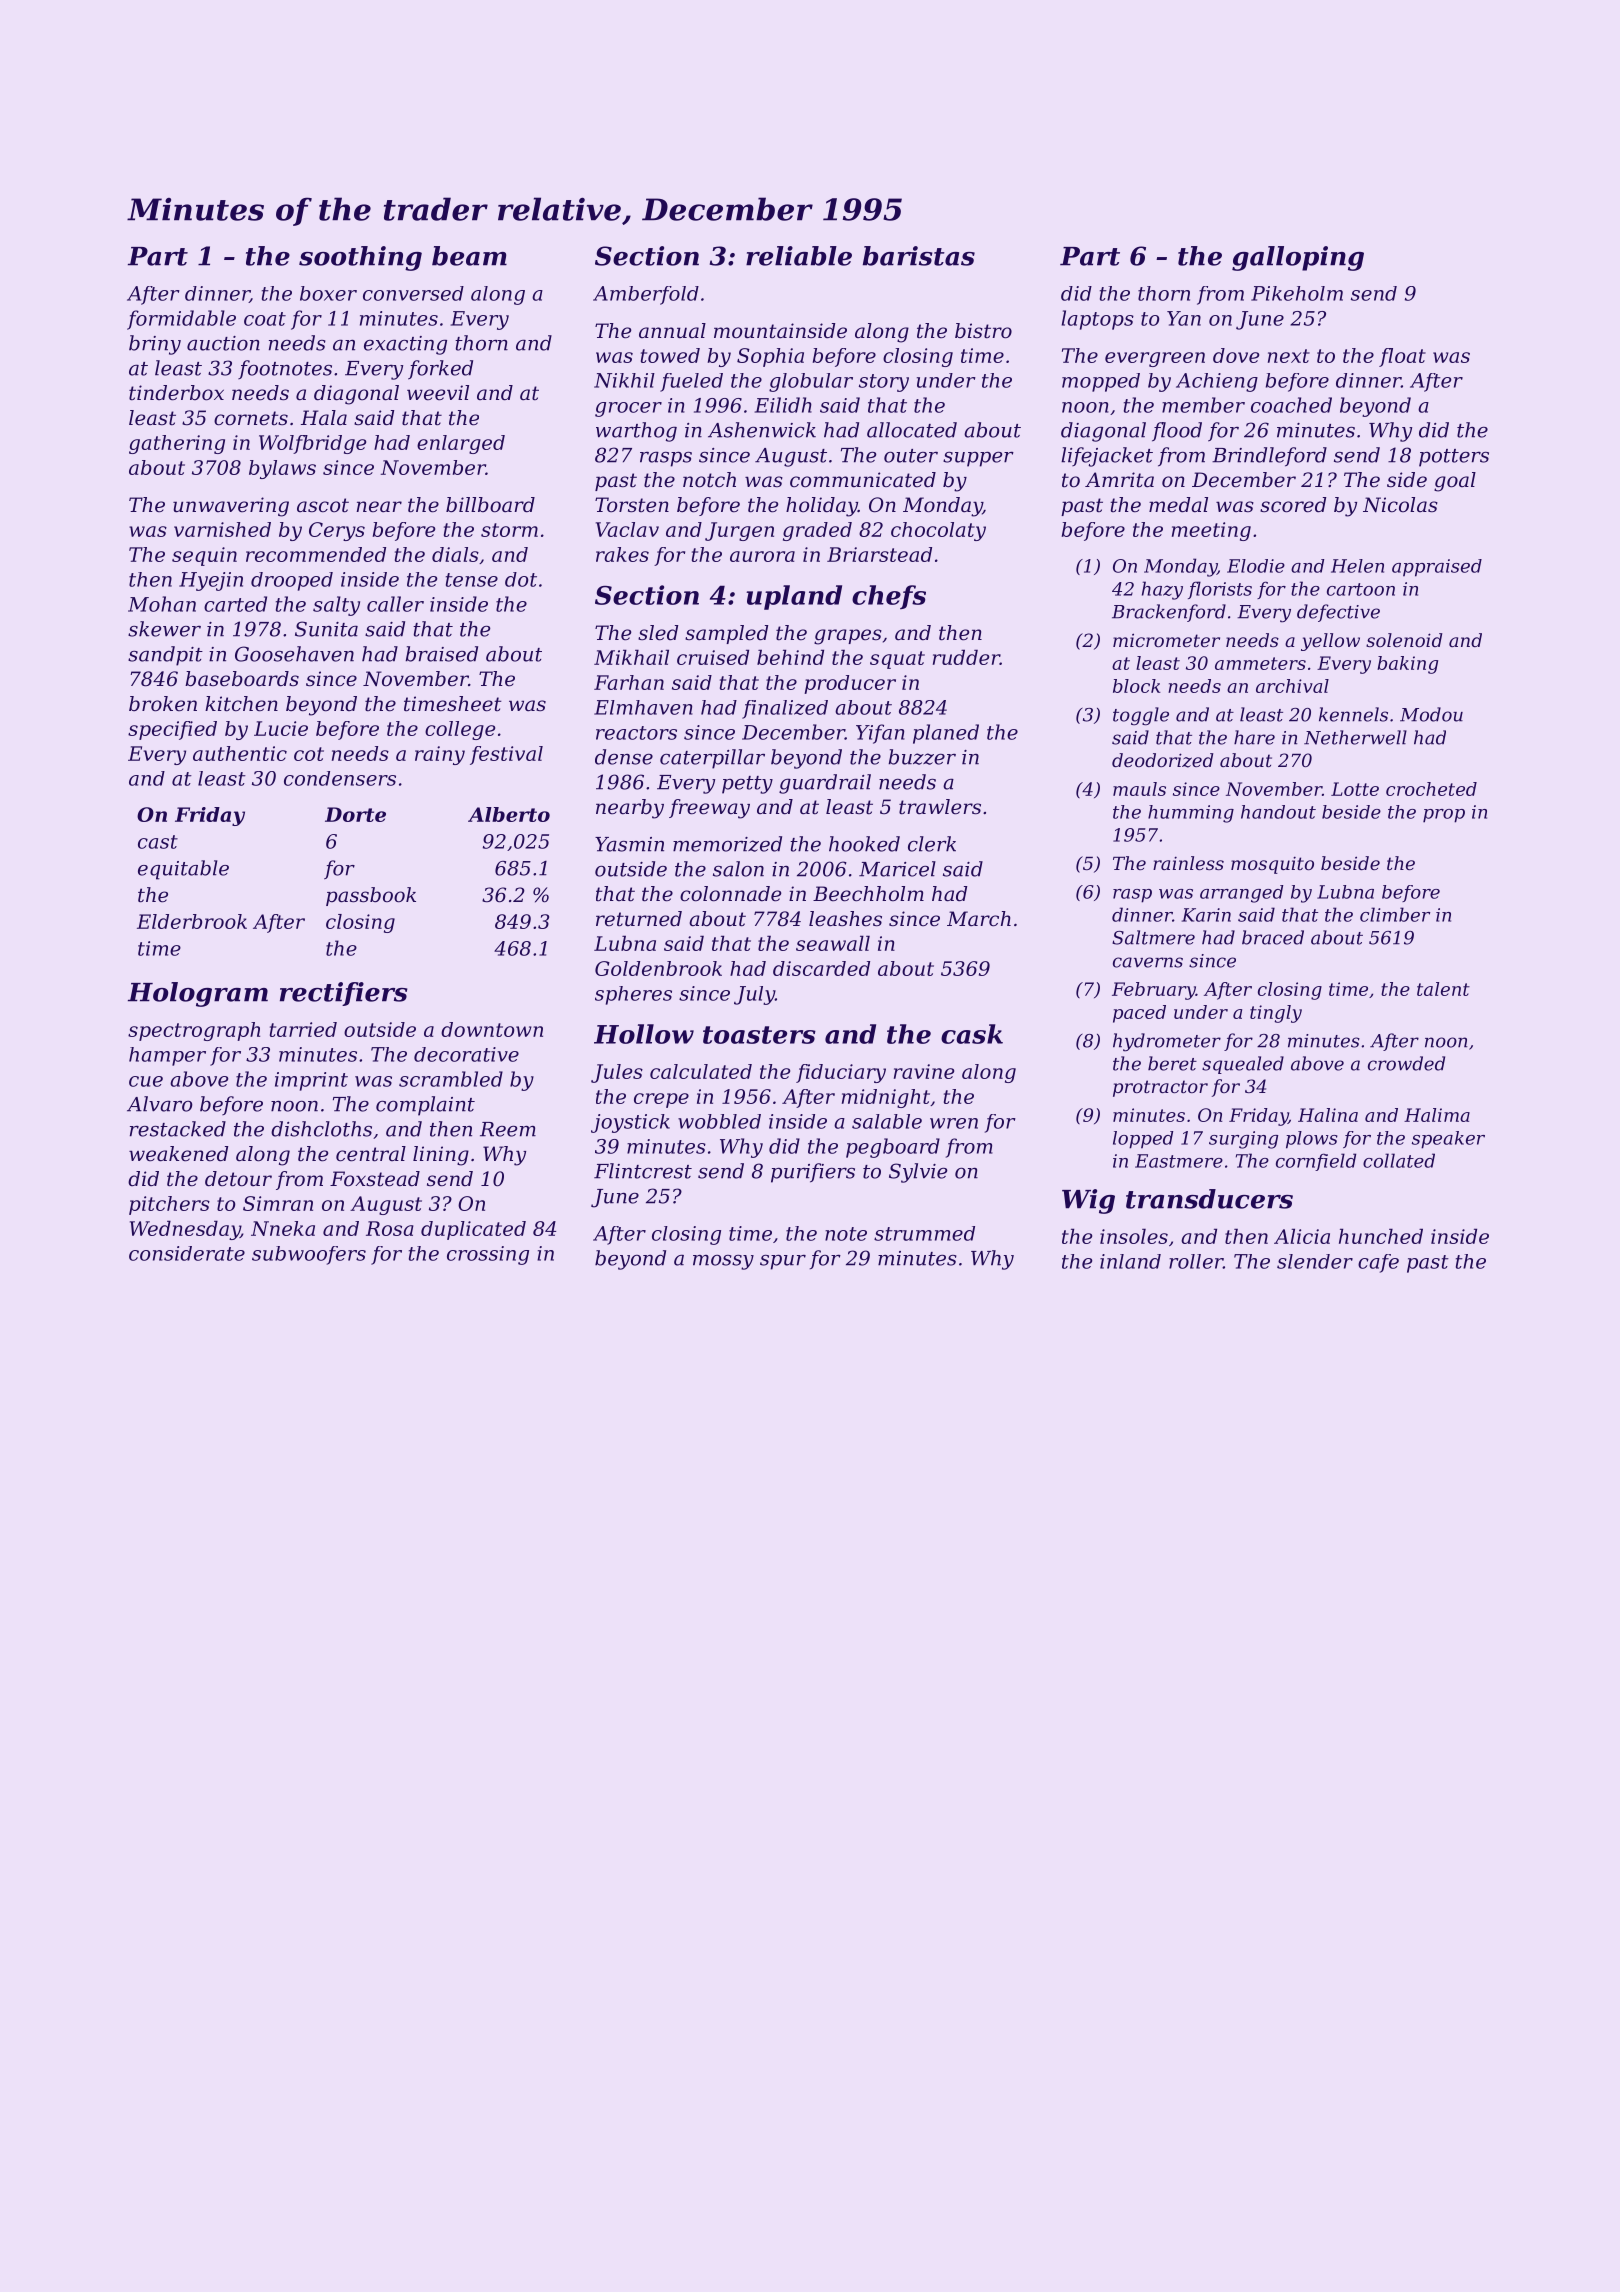 The height and width of the image is (2292, 1620). What do you see at coordinates (509, 814) in the image?
I see `Alberto` at bounding box center [509, 814].
